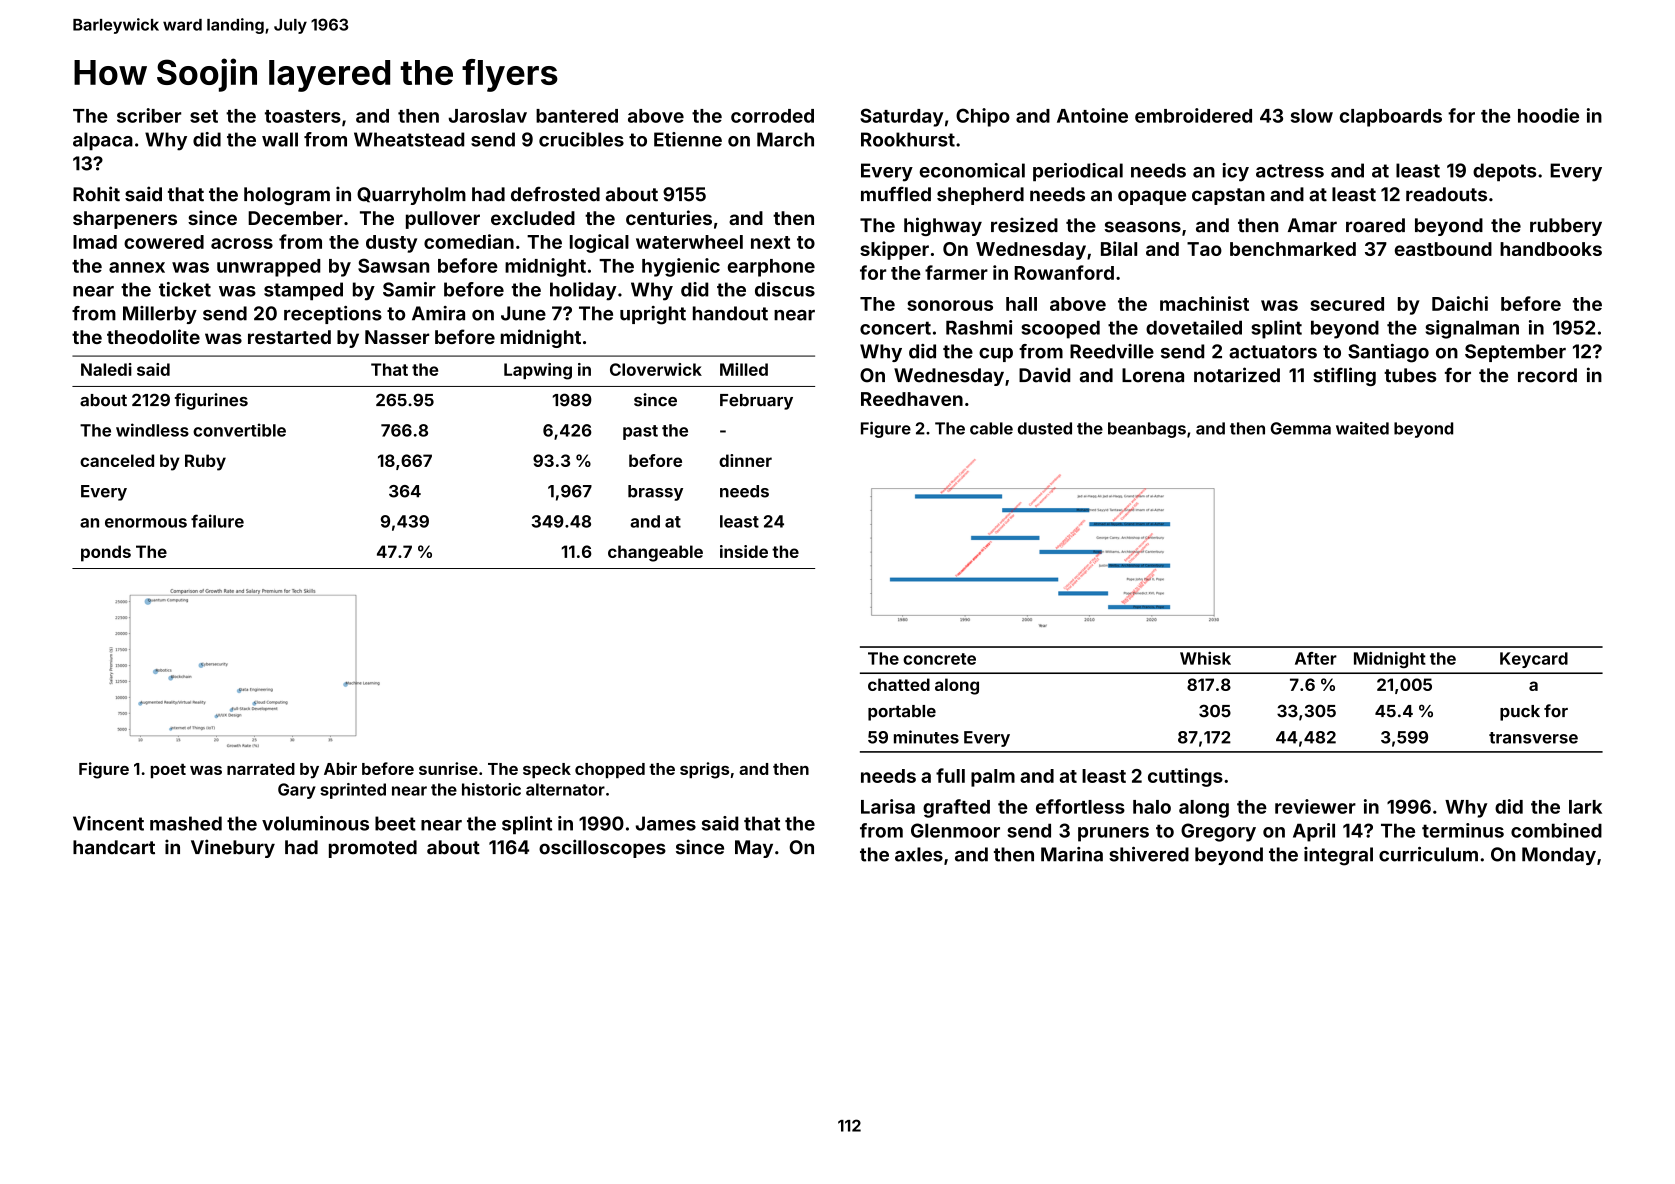 Image resolution: width=1675 pixels, height=1184 pixels. What do you see at coordinates (391, 244) in the document?
I see `dusty` at bounding box center [391, 244].
